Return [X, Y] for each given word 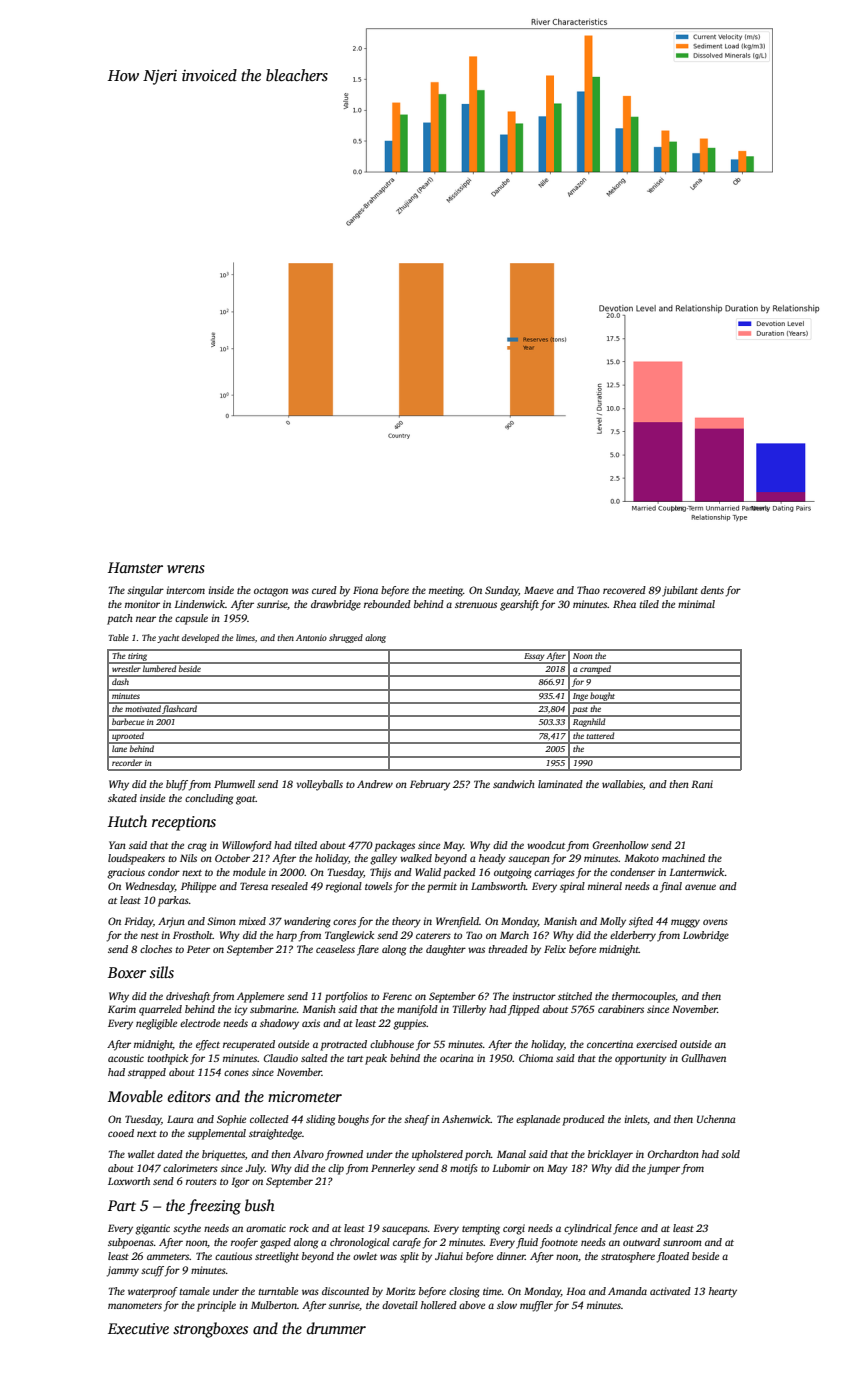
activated [670, 1291]
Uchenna [716, 1119]
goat [246, 800]
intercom [186, 590]
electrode [200, 1023]
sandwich [514, 784]
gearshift [519, 605]
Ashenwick [466, 1119]
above [472, 1305]
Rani [702, 784]
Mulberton [274, 1305]
